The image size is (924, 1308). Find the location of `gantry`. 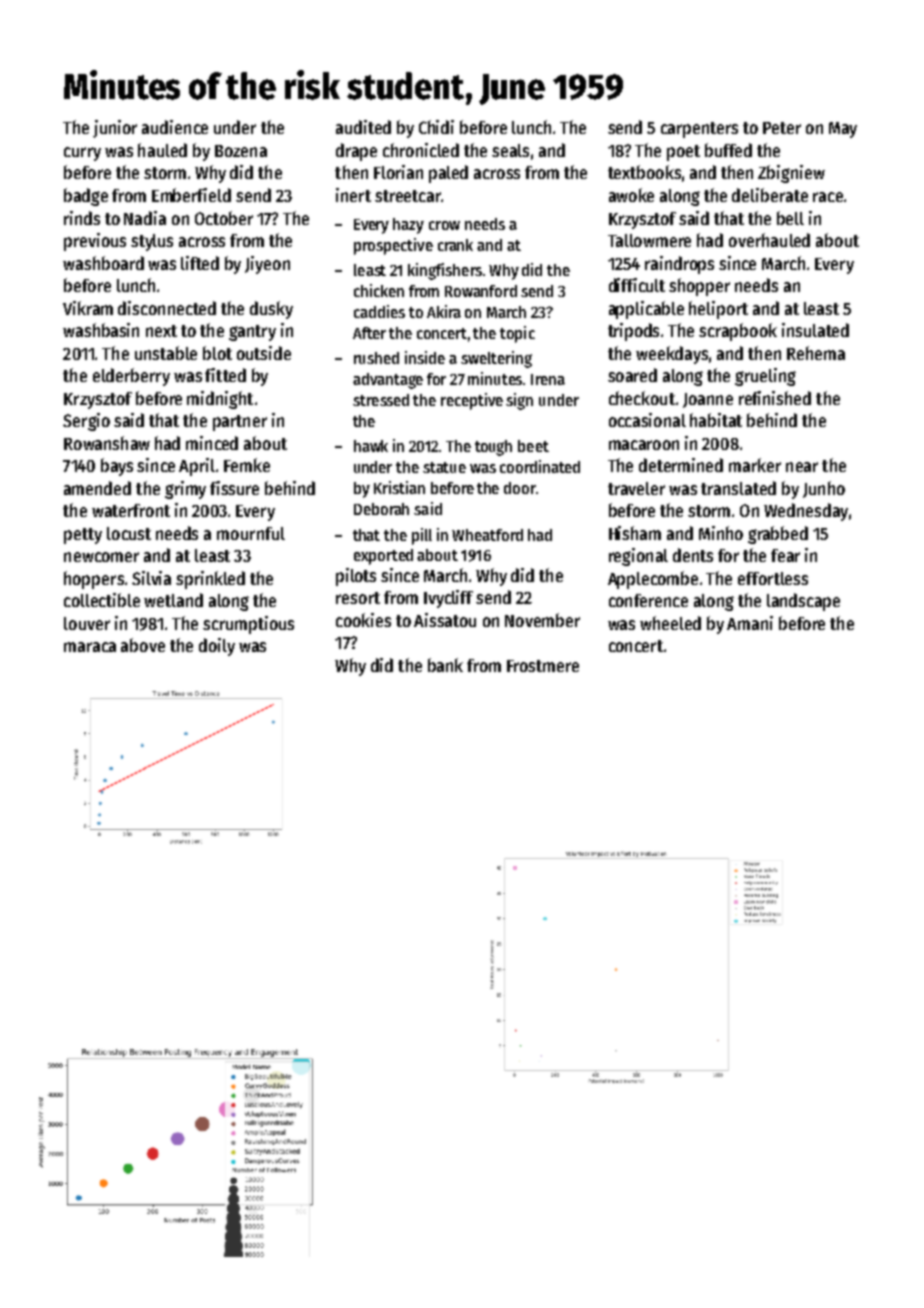

gantry is located at coordinates (252, 333).
